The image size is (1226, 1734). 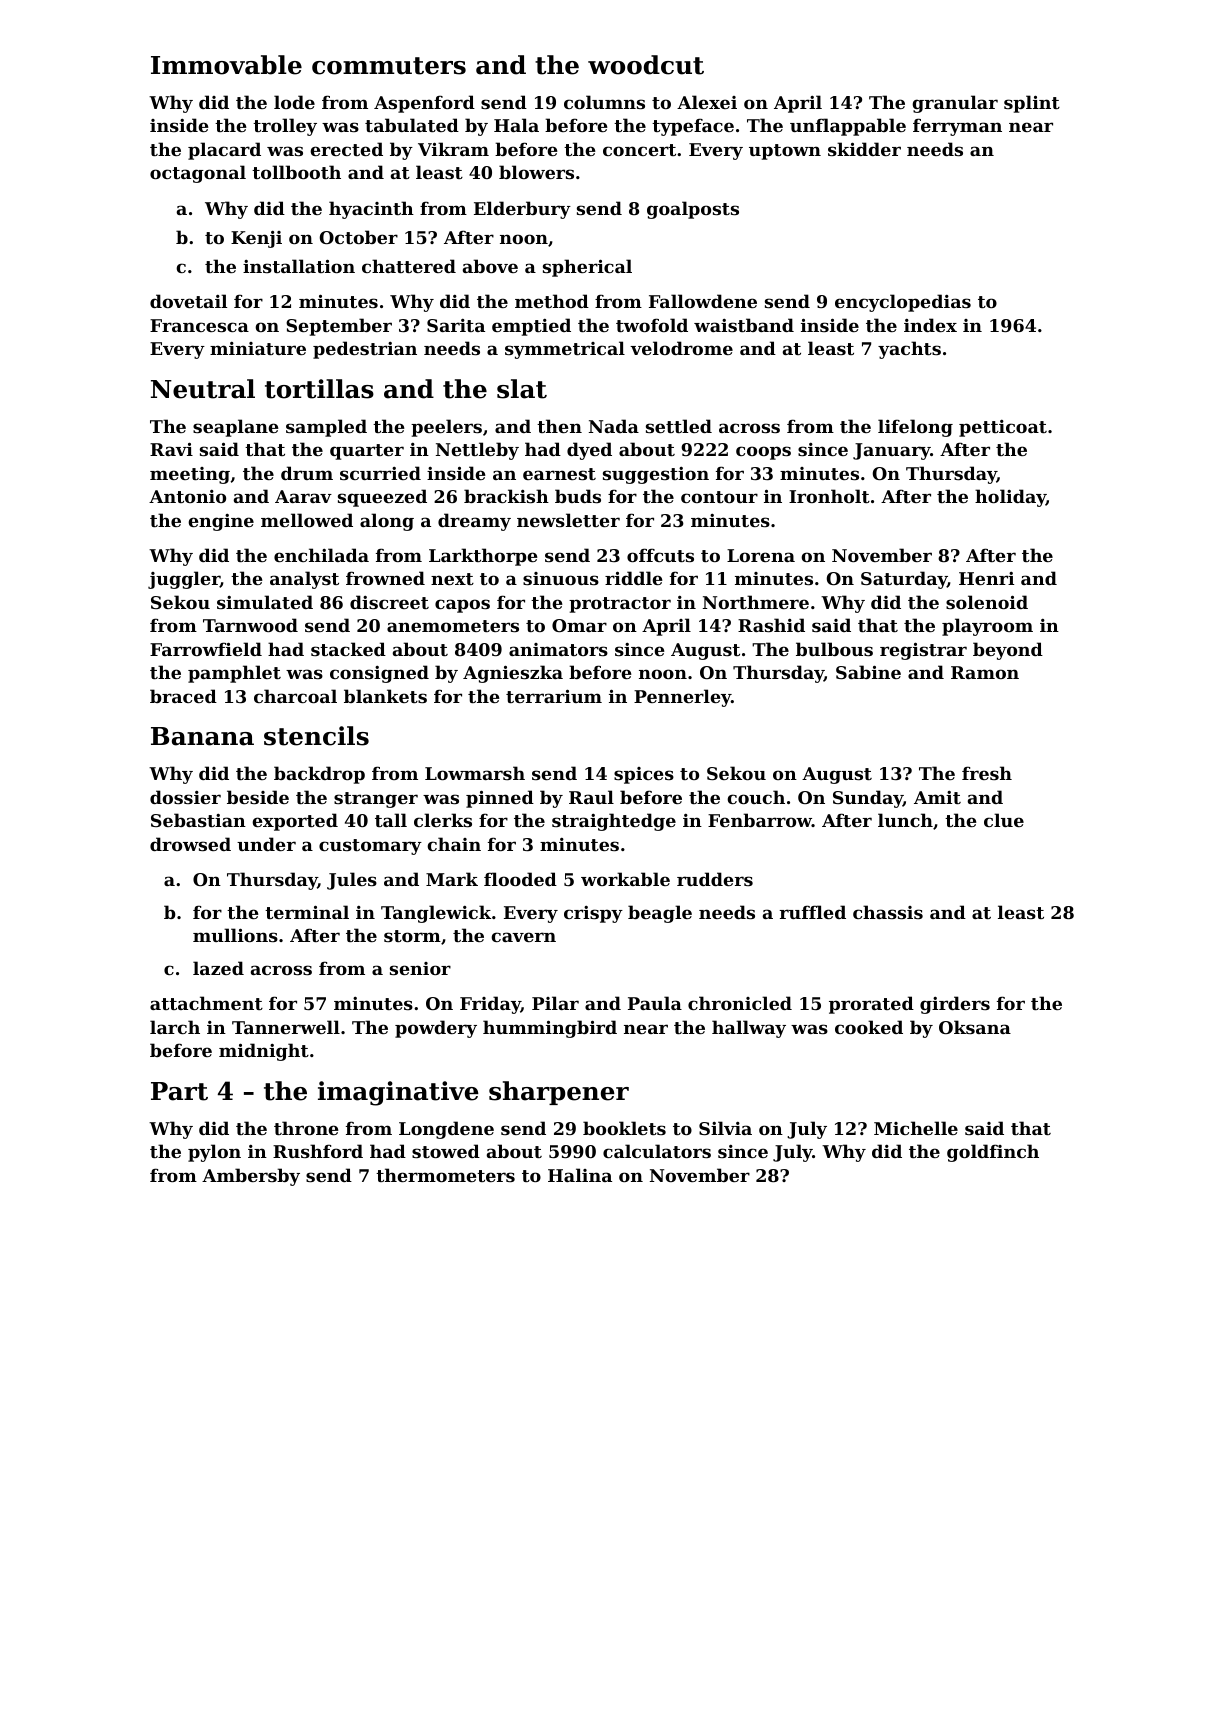 I want to click on drowsed, so click(x=190, y=844).
